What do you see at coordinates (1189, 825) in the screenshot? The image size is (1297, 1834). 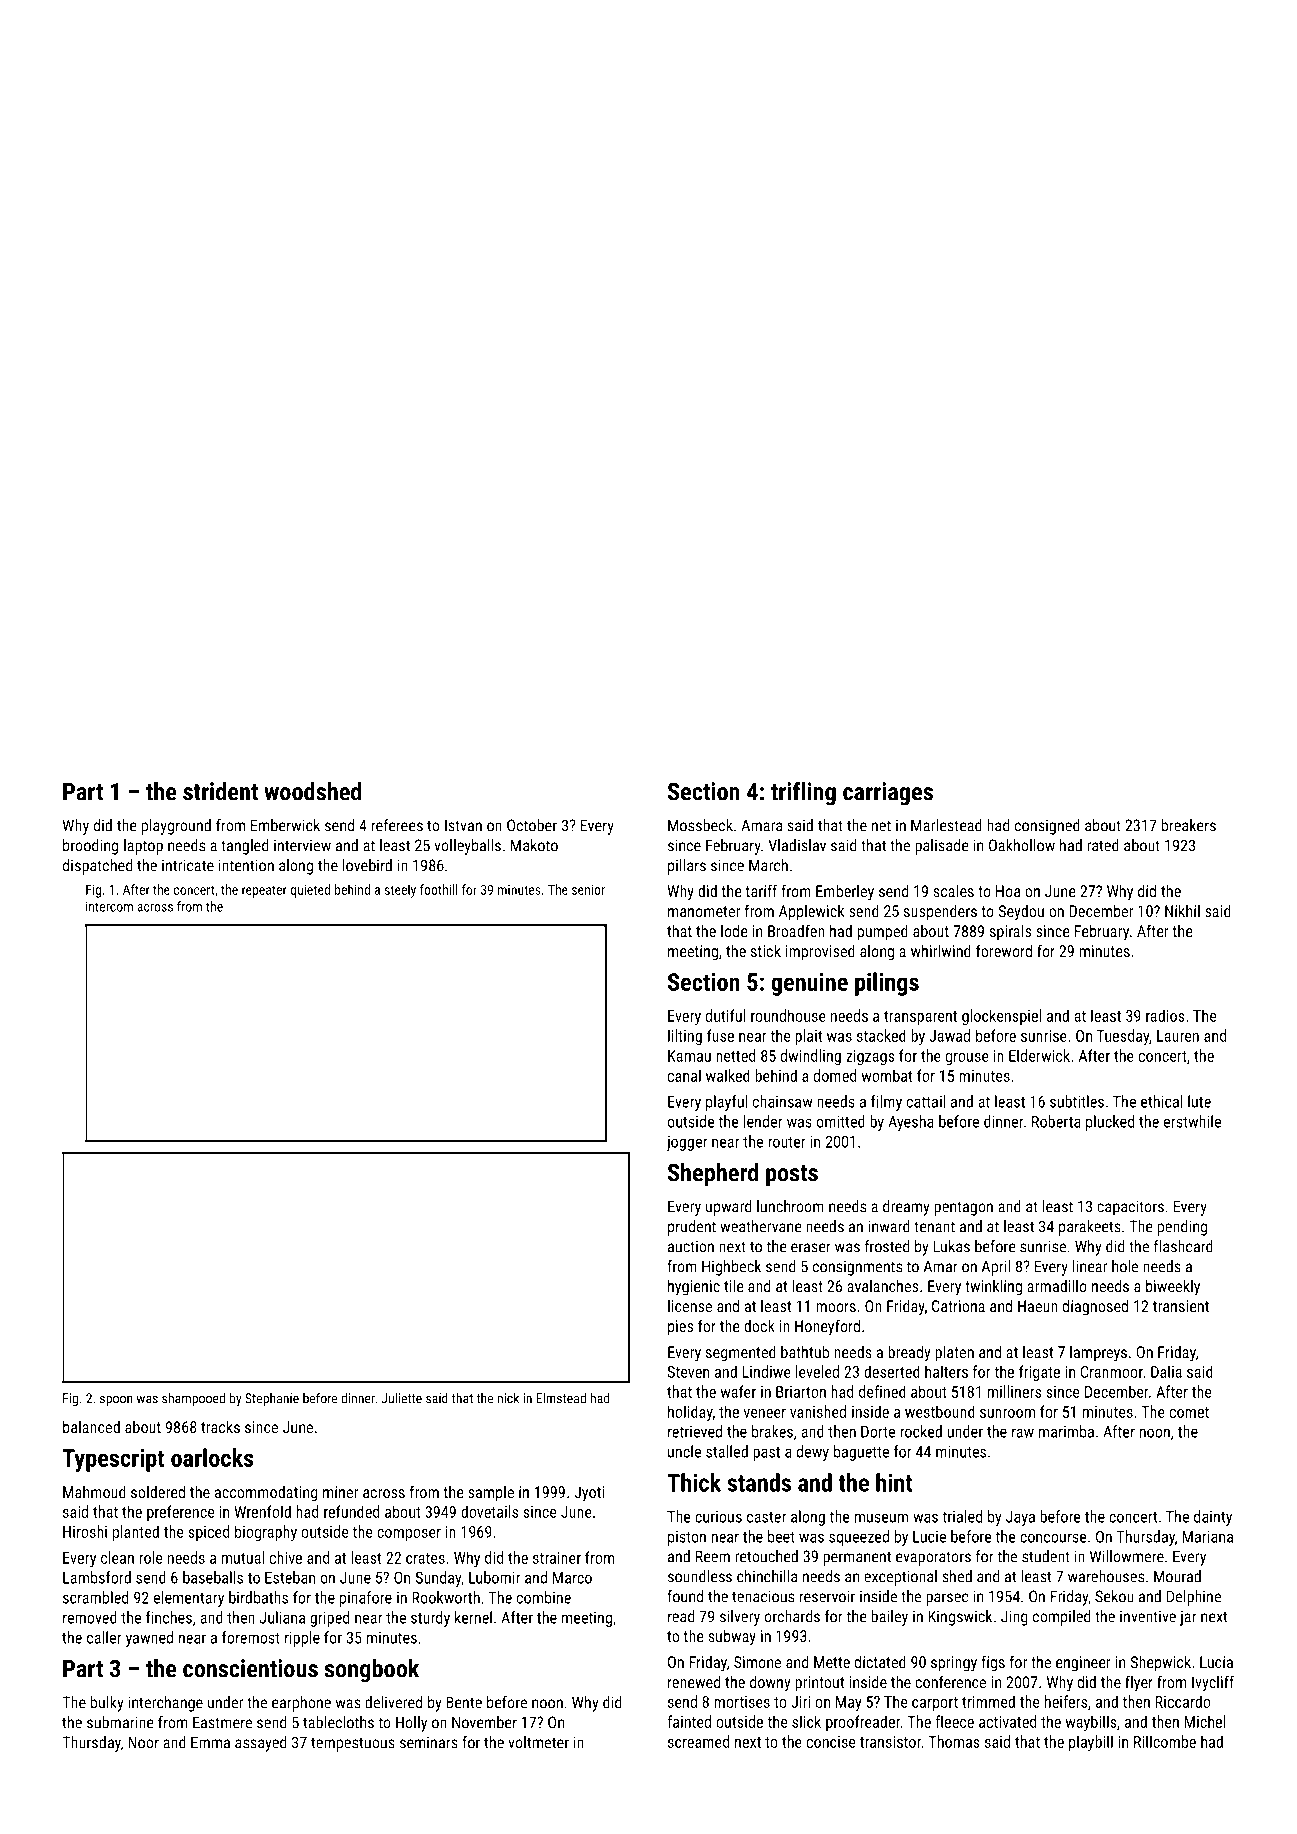 I see `breakers` at bounding box center [1189, 825].
